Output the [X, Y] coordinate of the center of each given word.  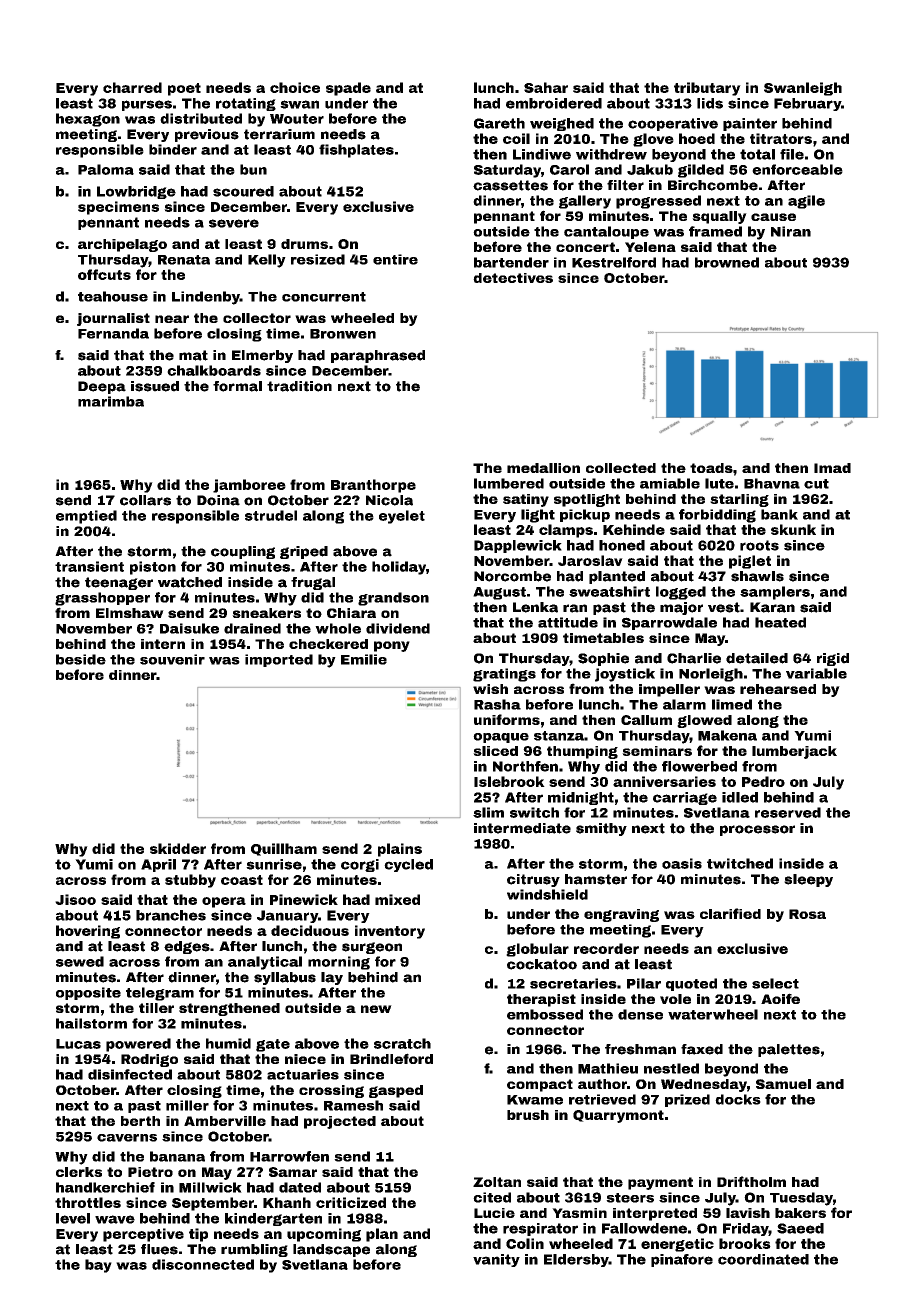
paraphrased [378, 356]
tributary [707, 89]
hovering [88, 932]
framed [715, 231]
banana [177, 1156]
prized [687, 1100]
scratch [402, 1043]
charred [132, 87]
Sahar [546, 87]
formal [237, 386]
